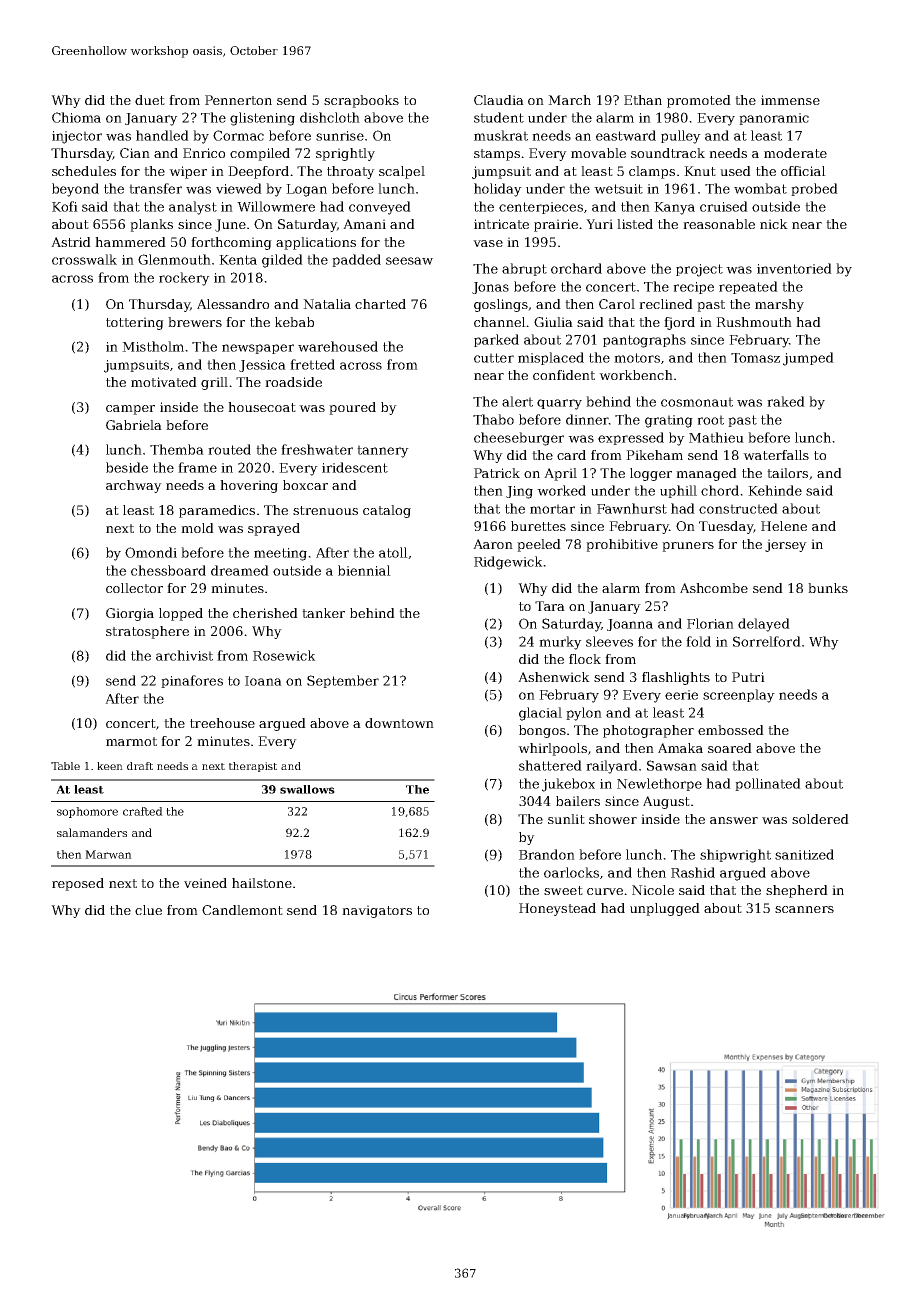 The height and width of the document is (1316, 908). I want to click on veined, so click(205, 883).
